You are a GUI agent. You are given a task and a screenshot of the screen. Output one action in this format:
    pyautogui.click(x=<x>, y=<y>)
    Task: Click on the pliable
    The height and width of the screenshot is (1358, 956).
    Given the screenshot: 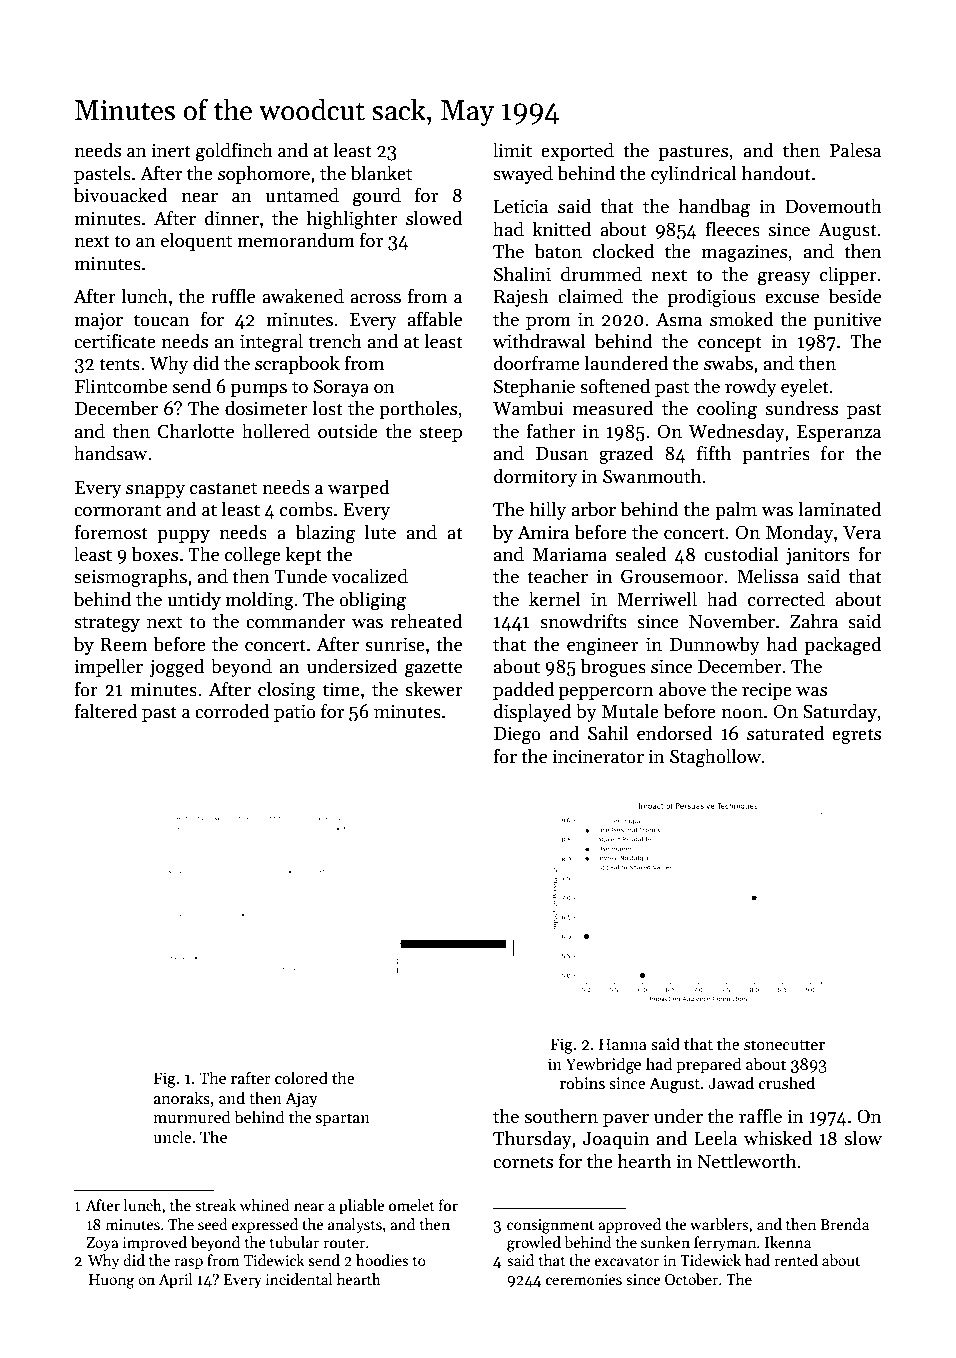 What is the action you would take?
    pyautogui.click(x=362, y=1206)
